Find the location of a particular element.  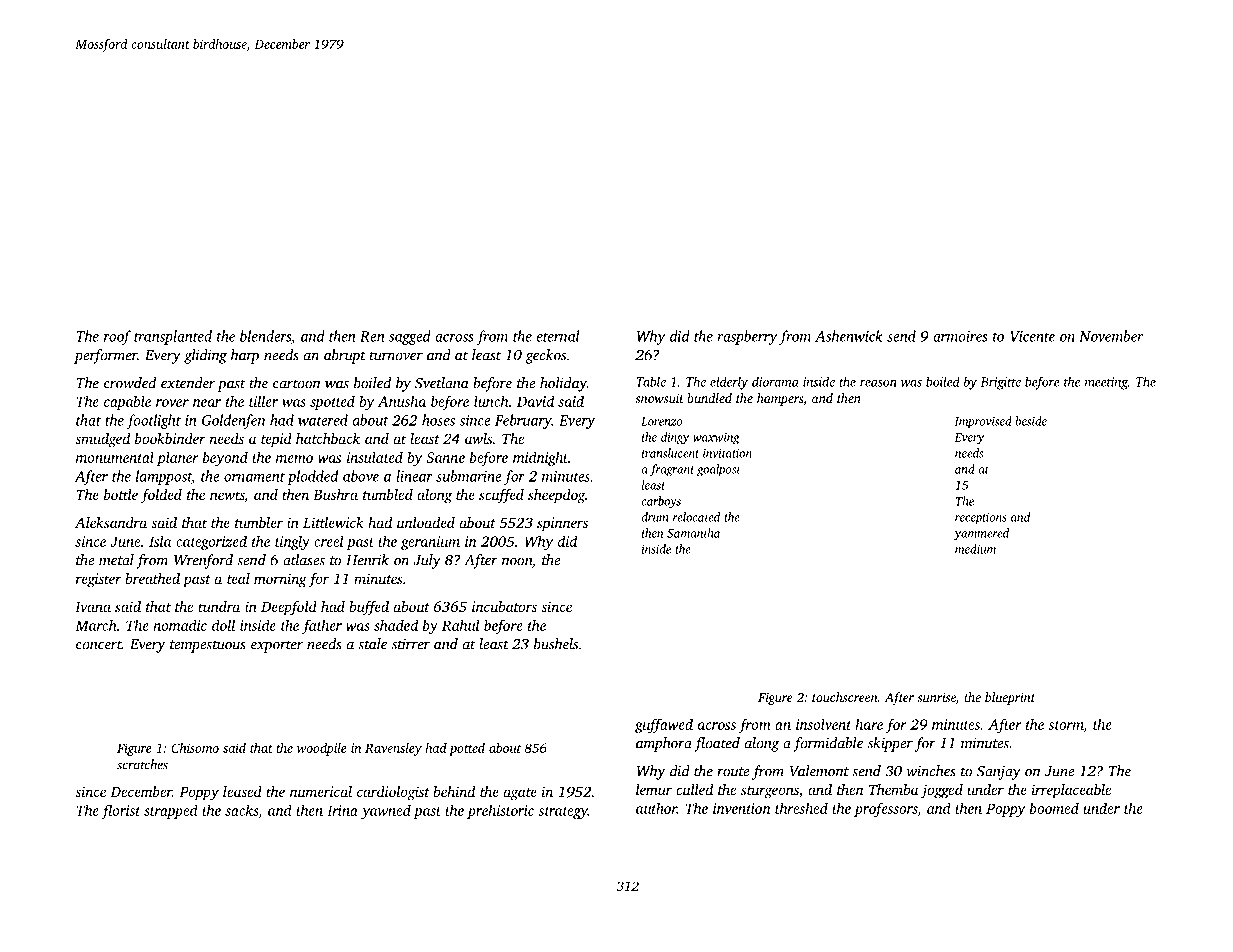

midnight is located at coordinates (540, 458).
